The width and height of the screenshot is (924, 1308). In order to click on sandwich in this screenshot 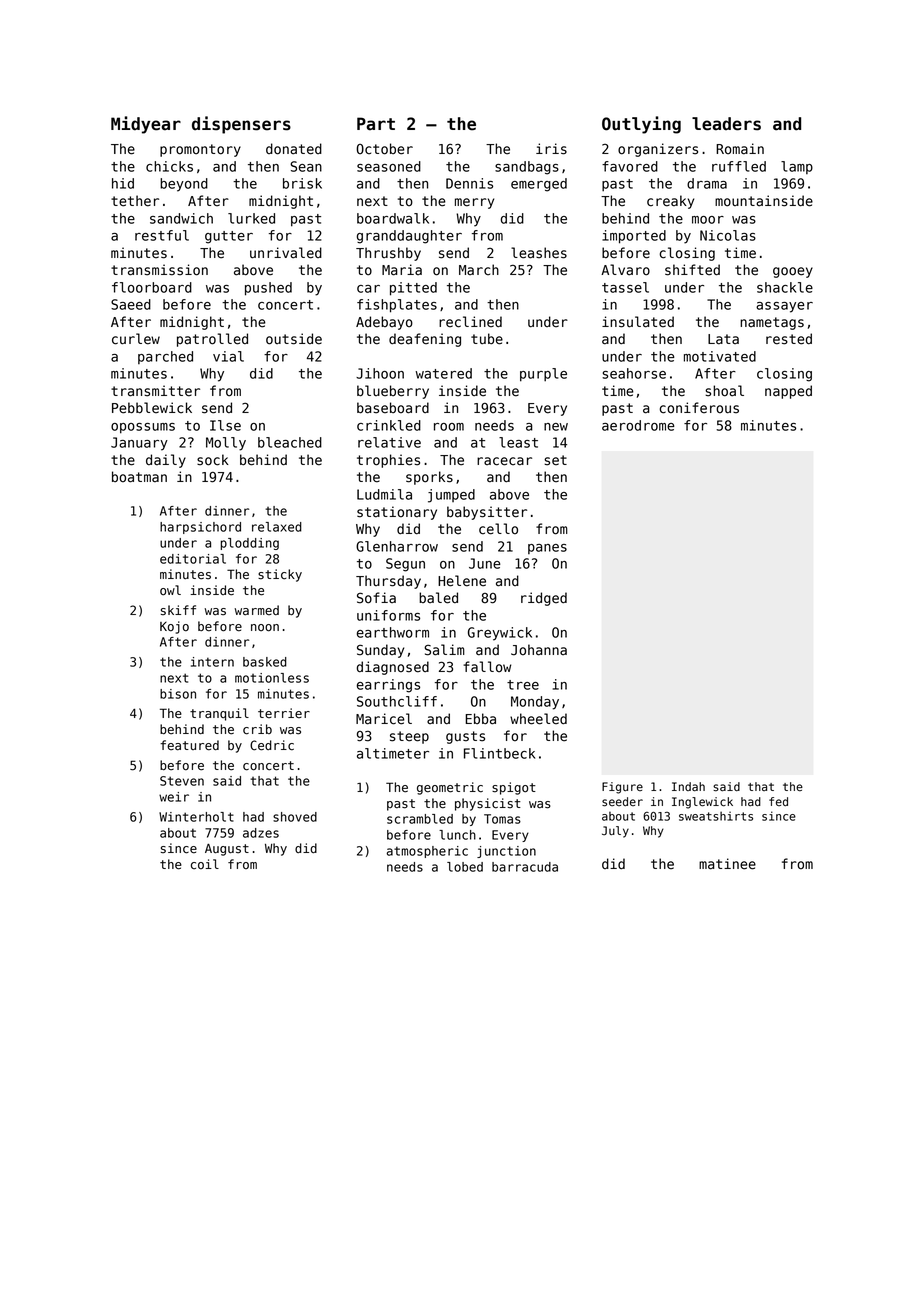, I will do `click(181, 218)`.
